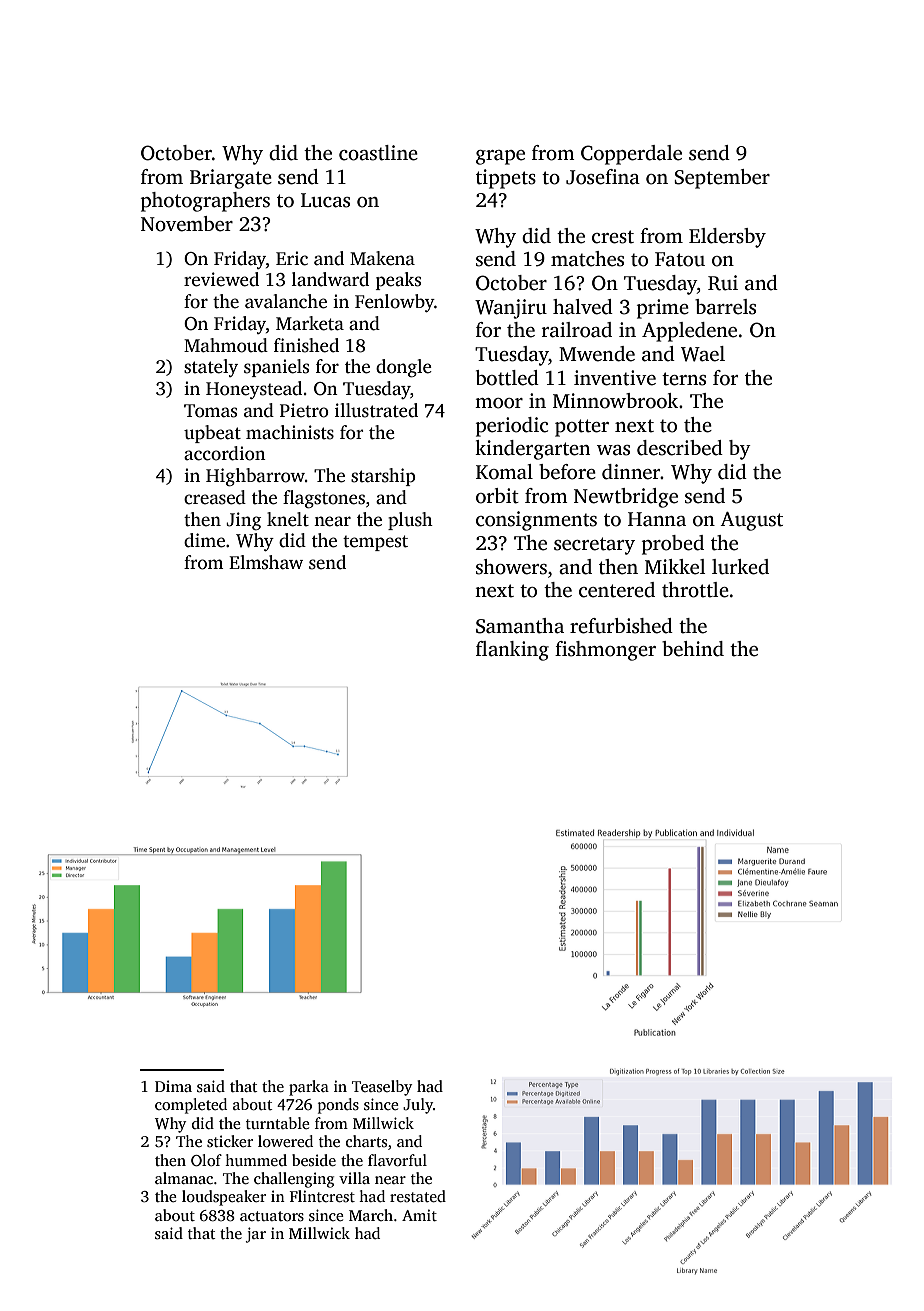 The image size is (924, 1311). What do you see at coordinates (419, 1215) in the screenshot?
I see `Amit` at bounding box center [419, 1215].
